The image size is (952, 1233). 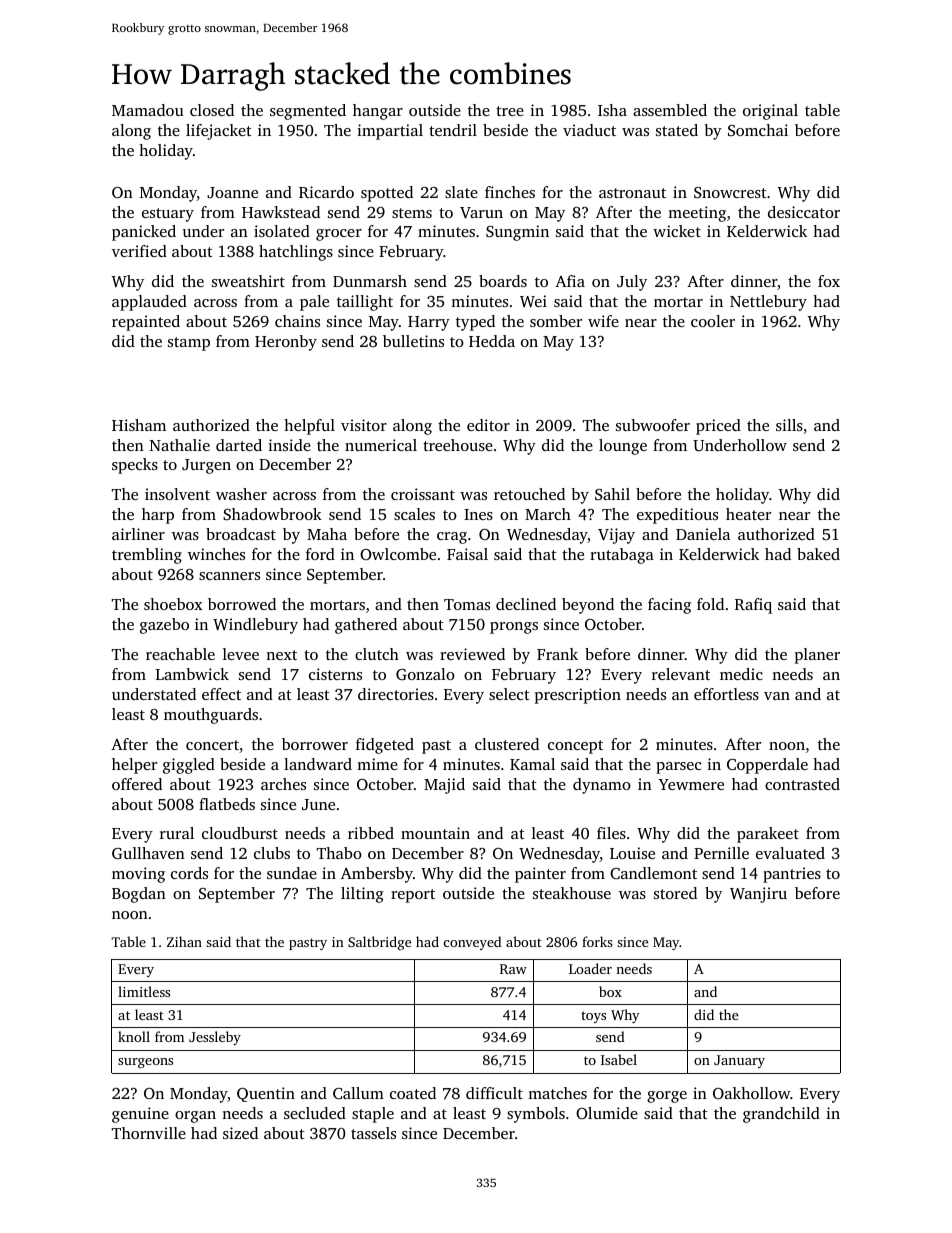 What do you see at coordinates (189, 344) in the document?
I see `stamp` at bounding box center [189, 344].
